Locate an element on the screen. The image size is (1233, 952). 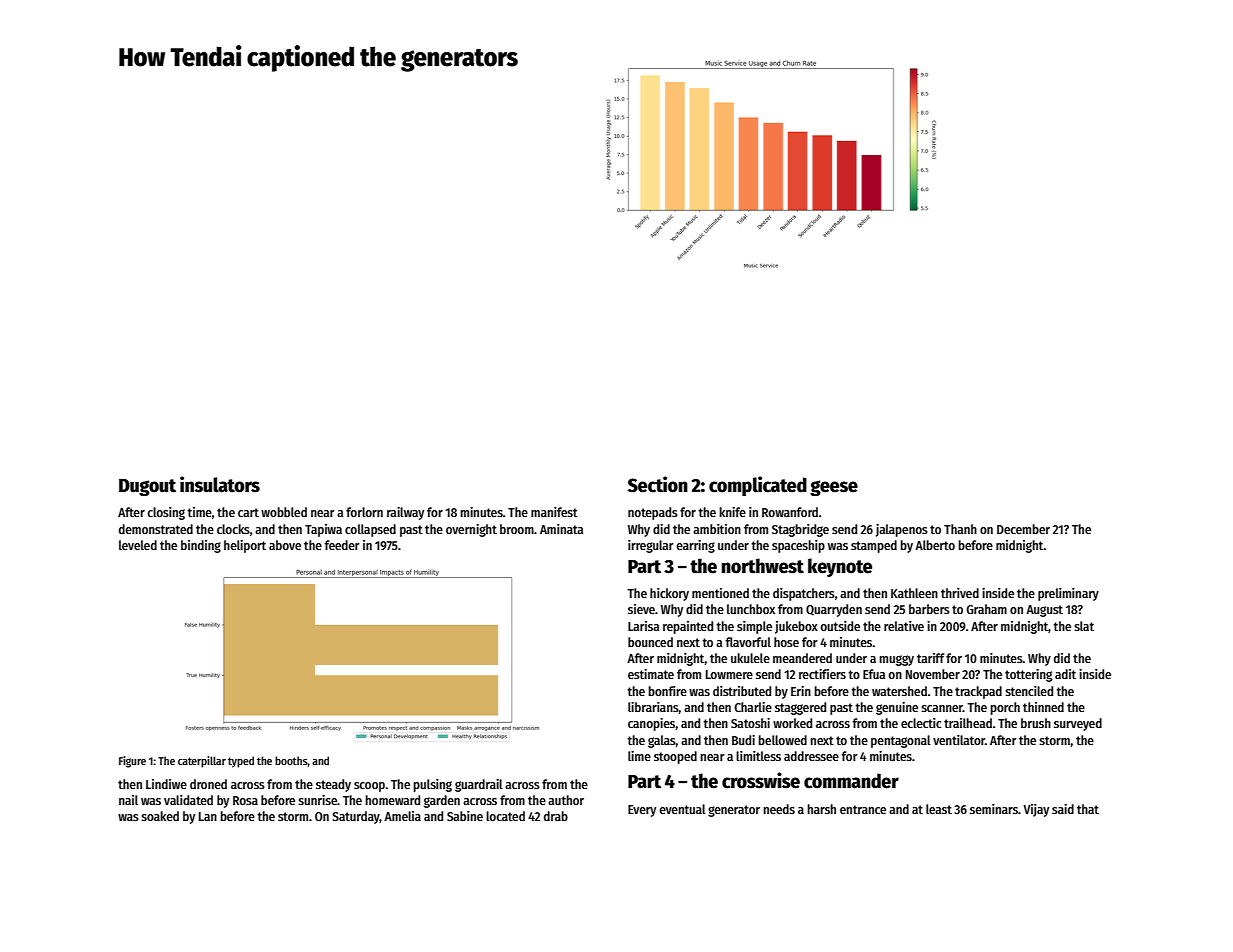
sieve is located at coordinates (641, 609).
